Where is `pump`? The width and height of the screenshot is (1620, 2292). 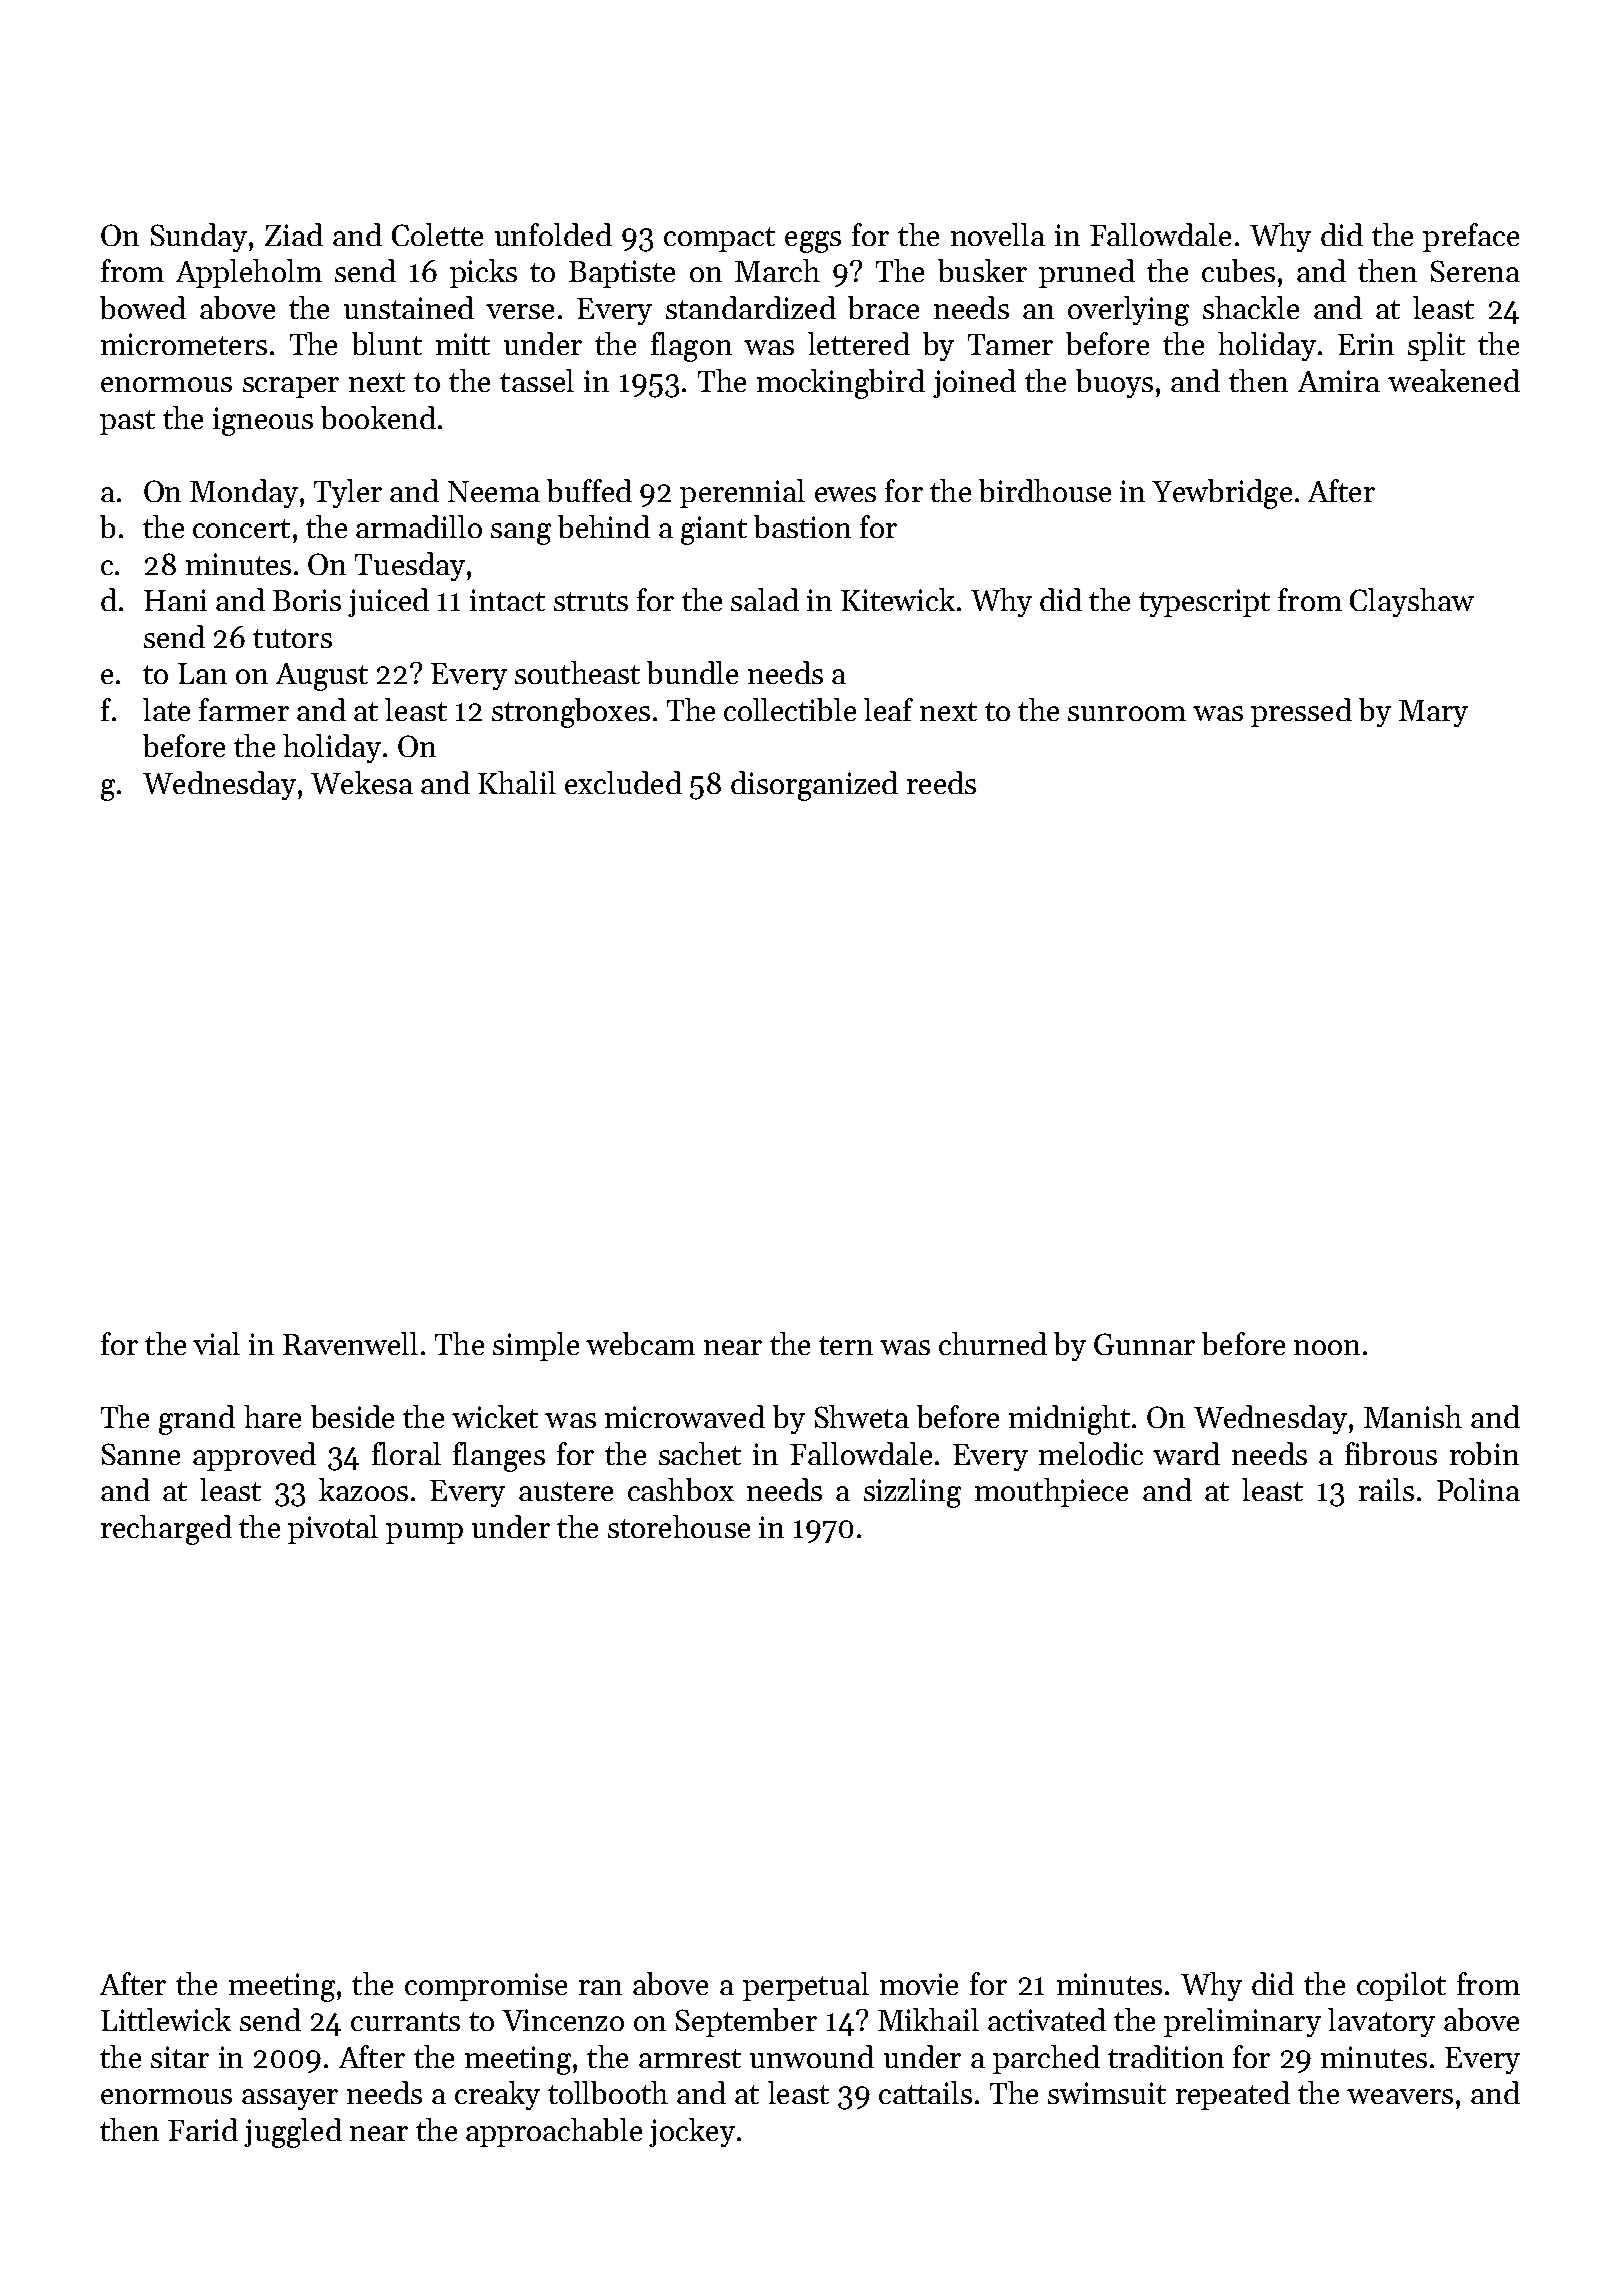 pump is located at coordinates (424, 1533).
